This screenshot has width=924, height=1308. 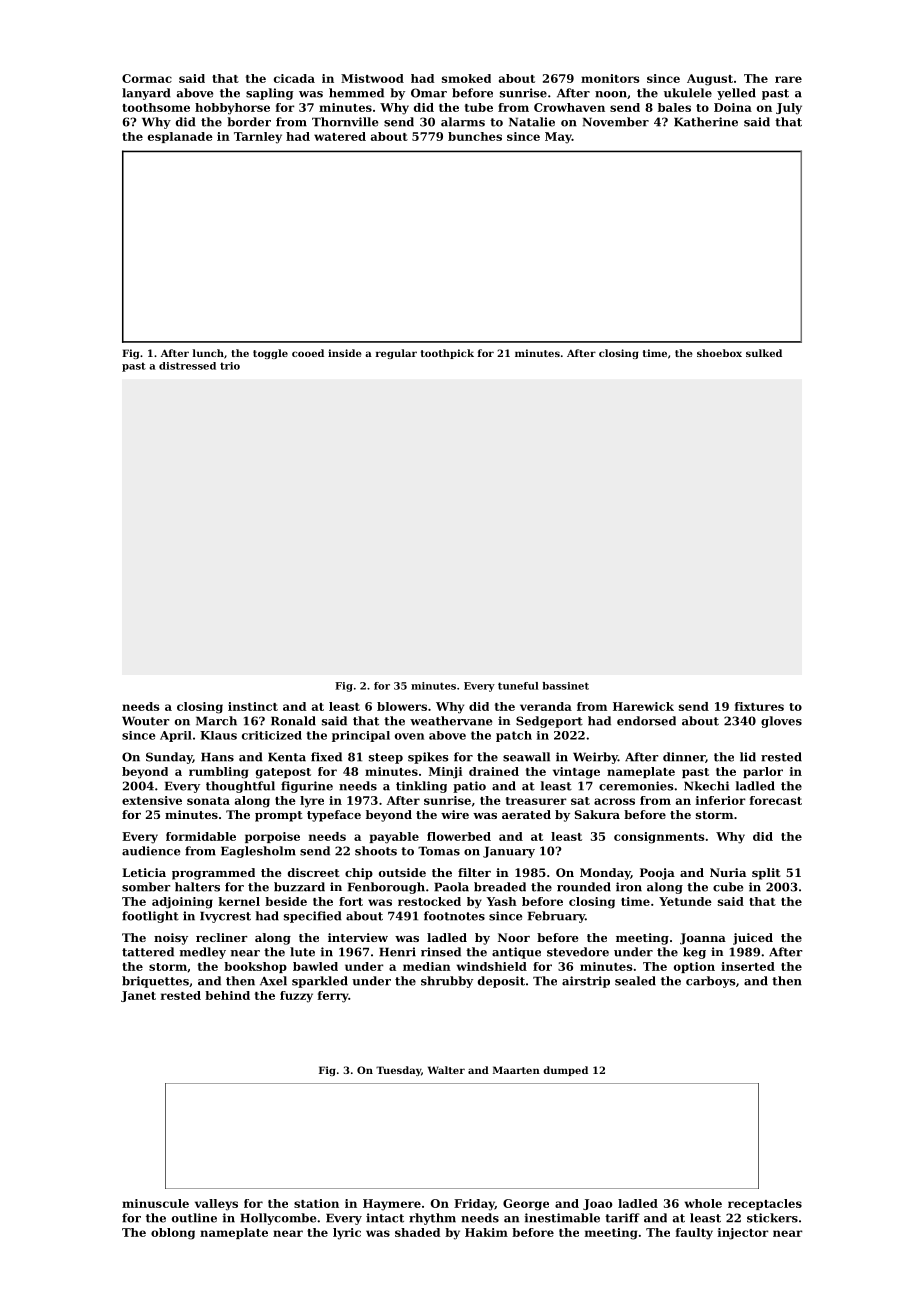 I want to click on Harewick, so click(x=643, y=706).
